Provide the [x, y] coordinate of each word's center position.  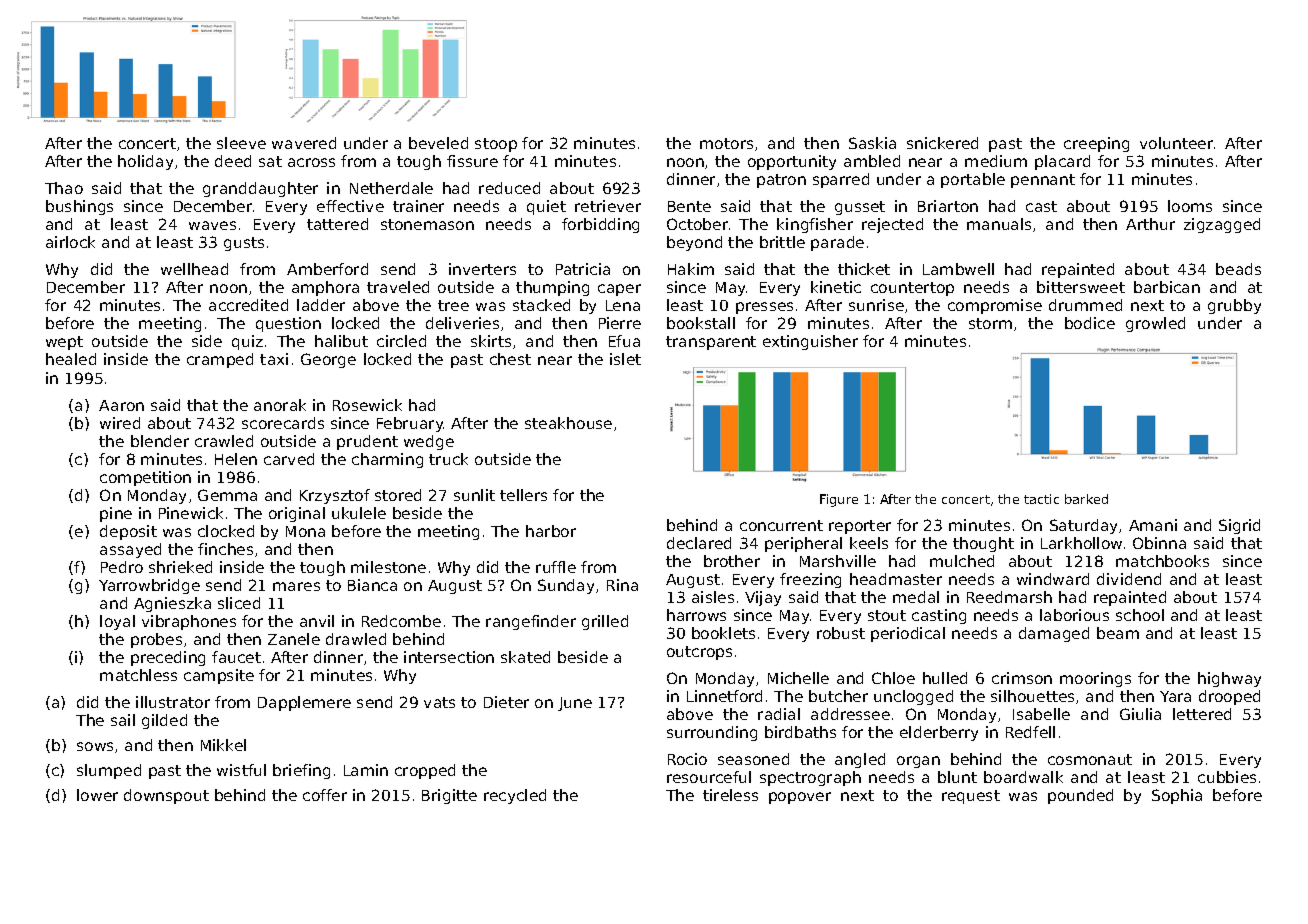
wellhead [194, 269]
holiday [145, 162]
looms [1190, 206]
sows [95, 746]
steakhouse [568, 423]
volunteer [1176, 143]
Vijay [763, 598]
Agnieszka [172, 604]
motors [726, 143]
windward [1053, 579]
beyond [694, 243]
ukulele [359, 513]
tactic [1041, 499]
